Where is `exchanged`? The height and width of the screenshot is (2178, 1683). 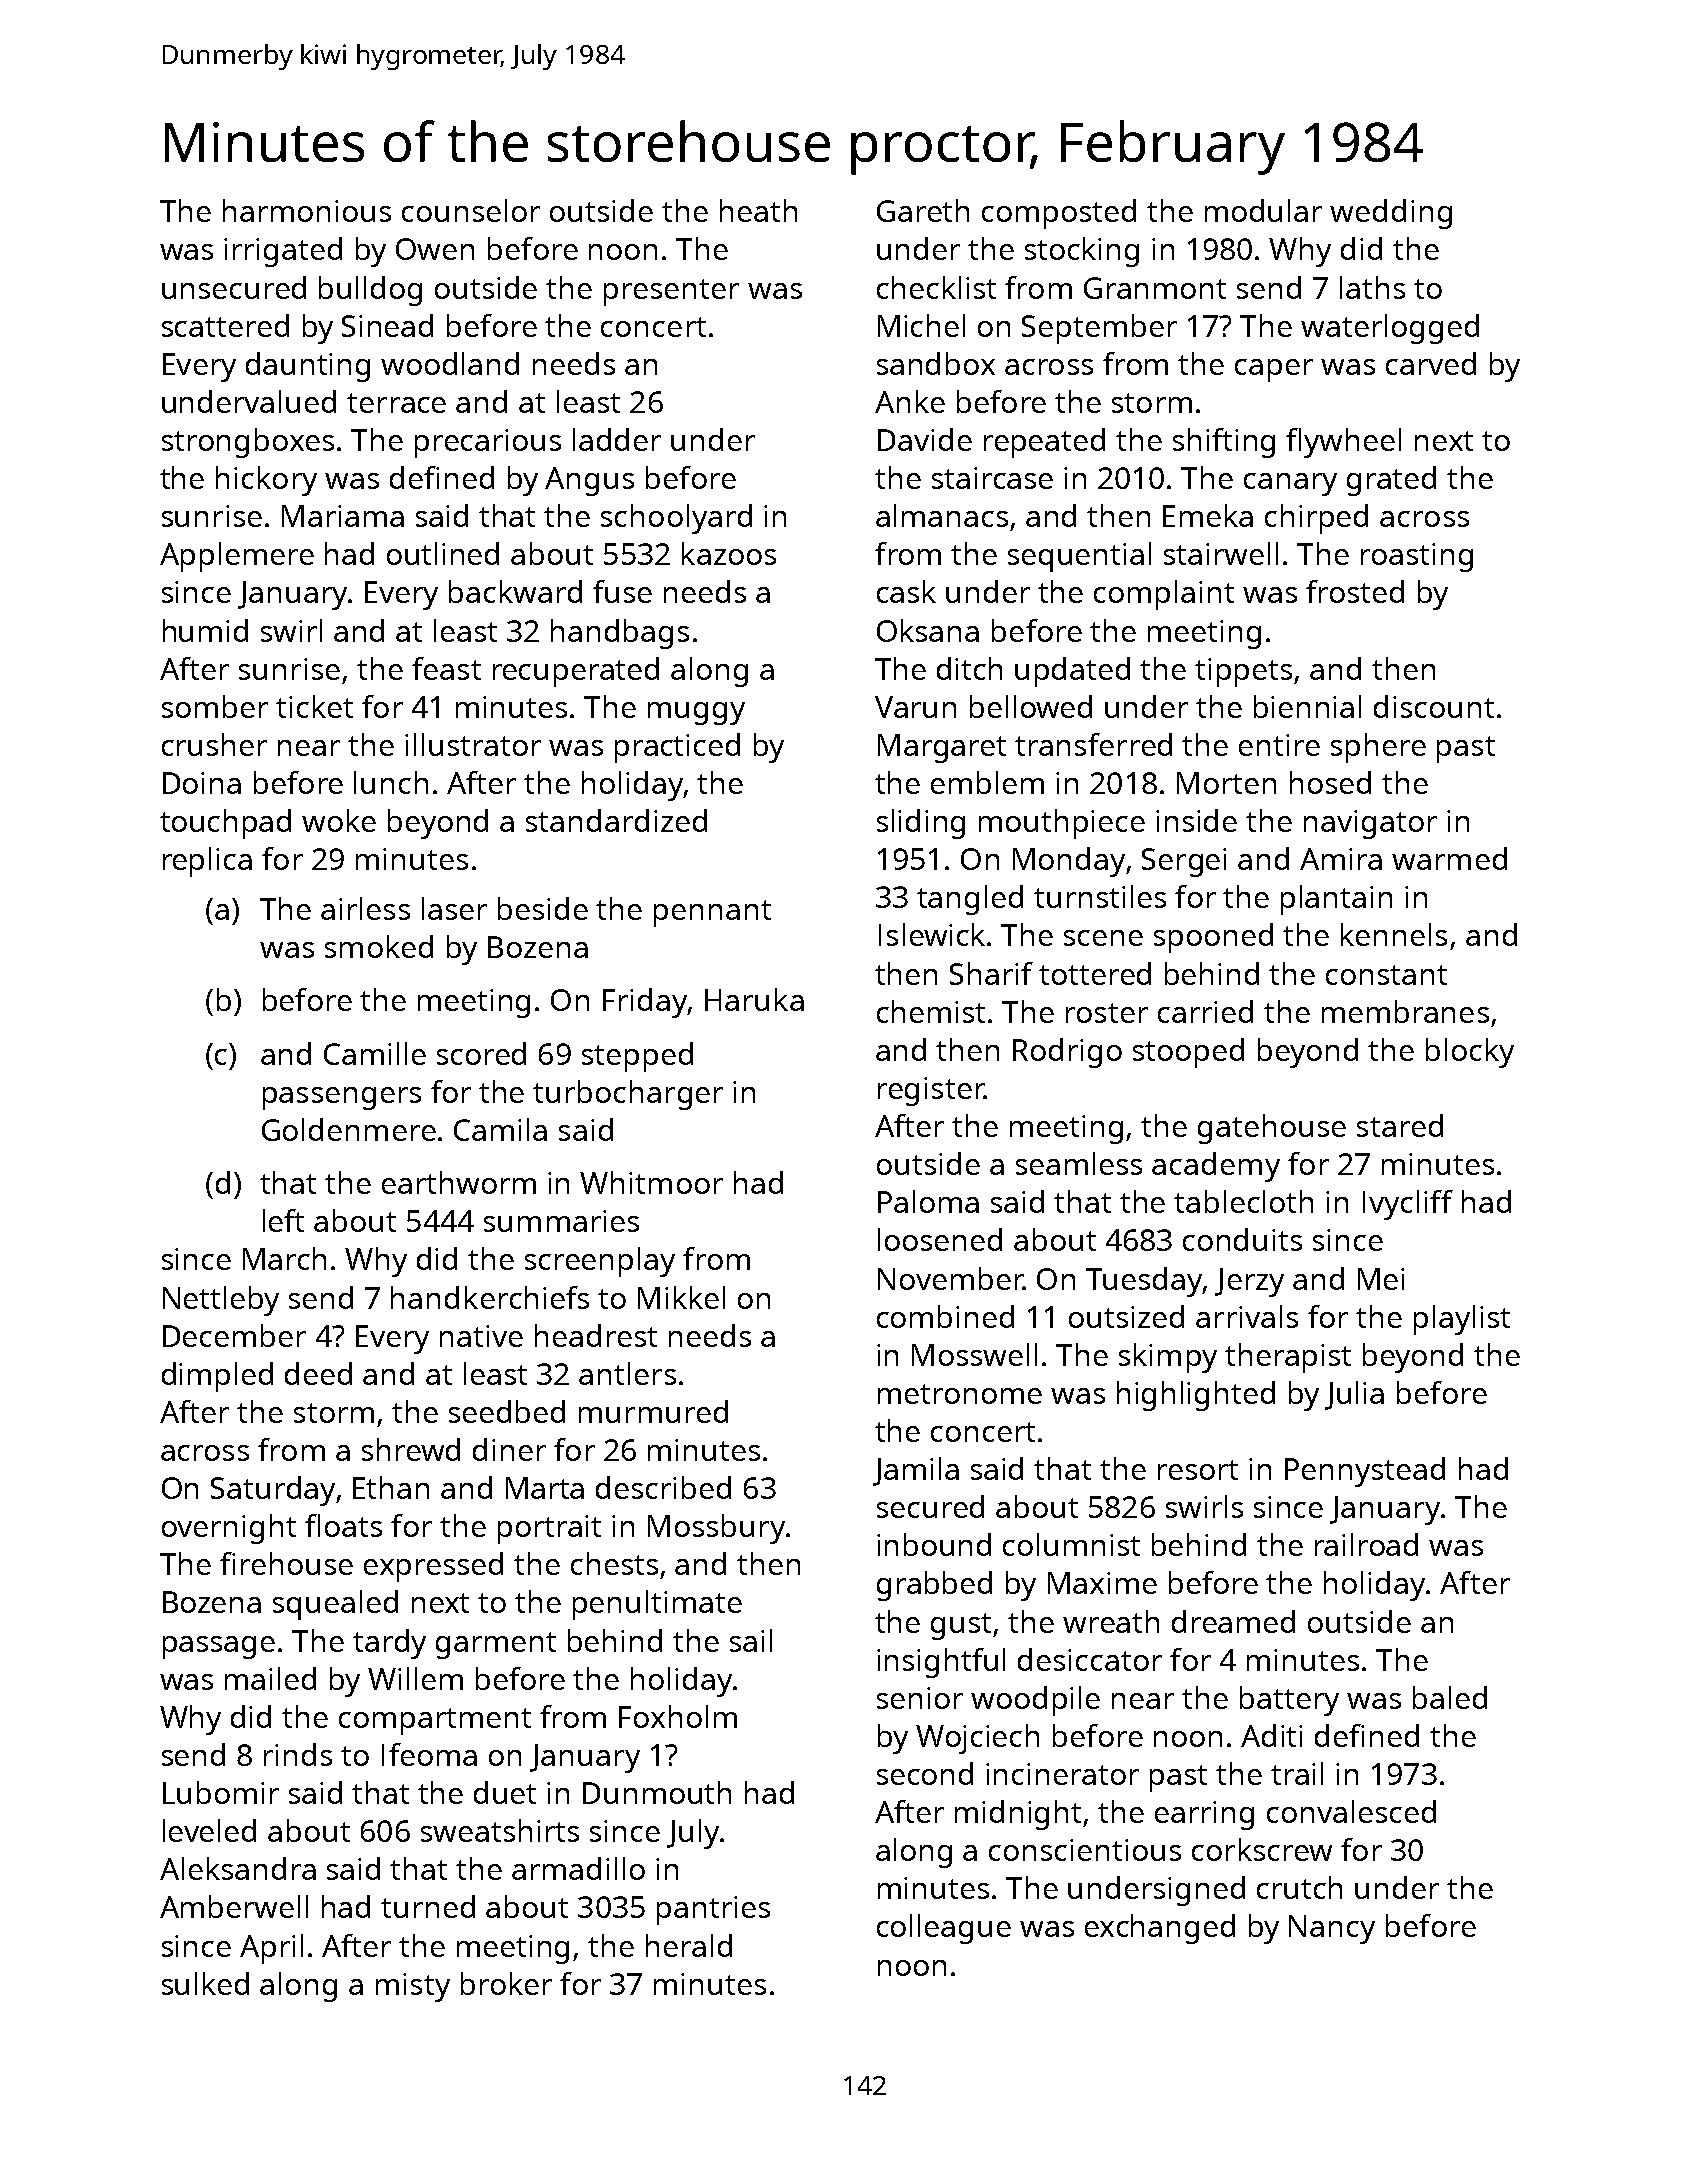 exchanged is located at coordinates (1160, 1929).
